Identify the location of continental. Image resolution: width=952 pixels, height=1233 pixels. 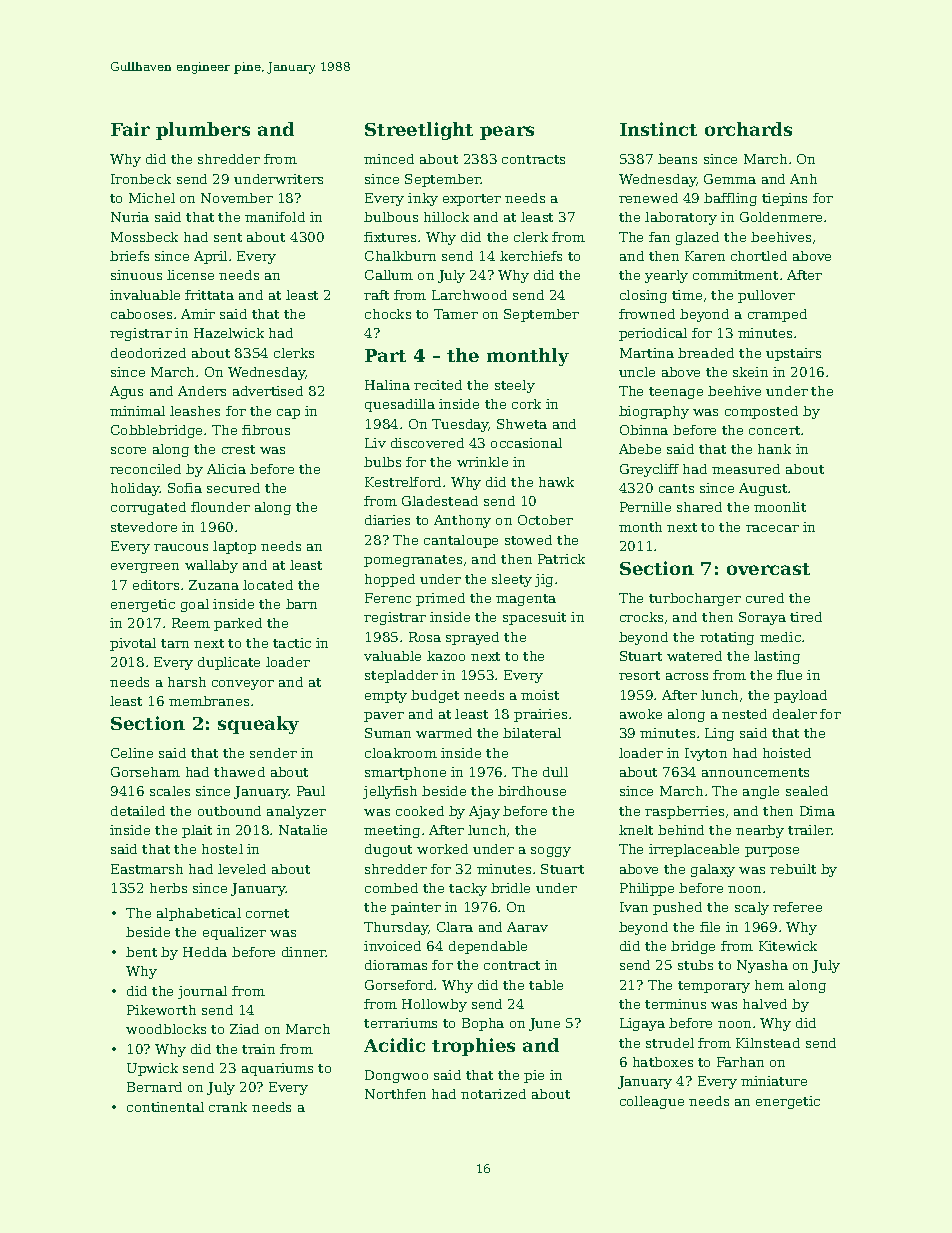
(165, 1107).
